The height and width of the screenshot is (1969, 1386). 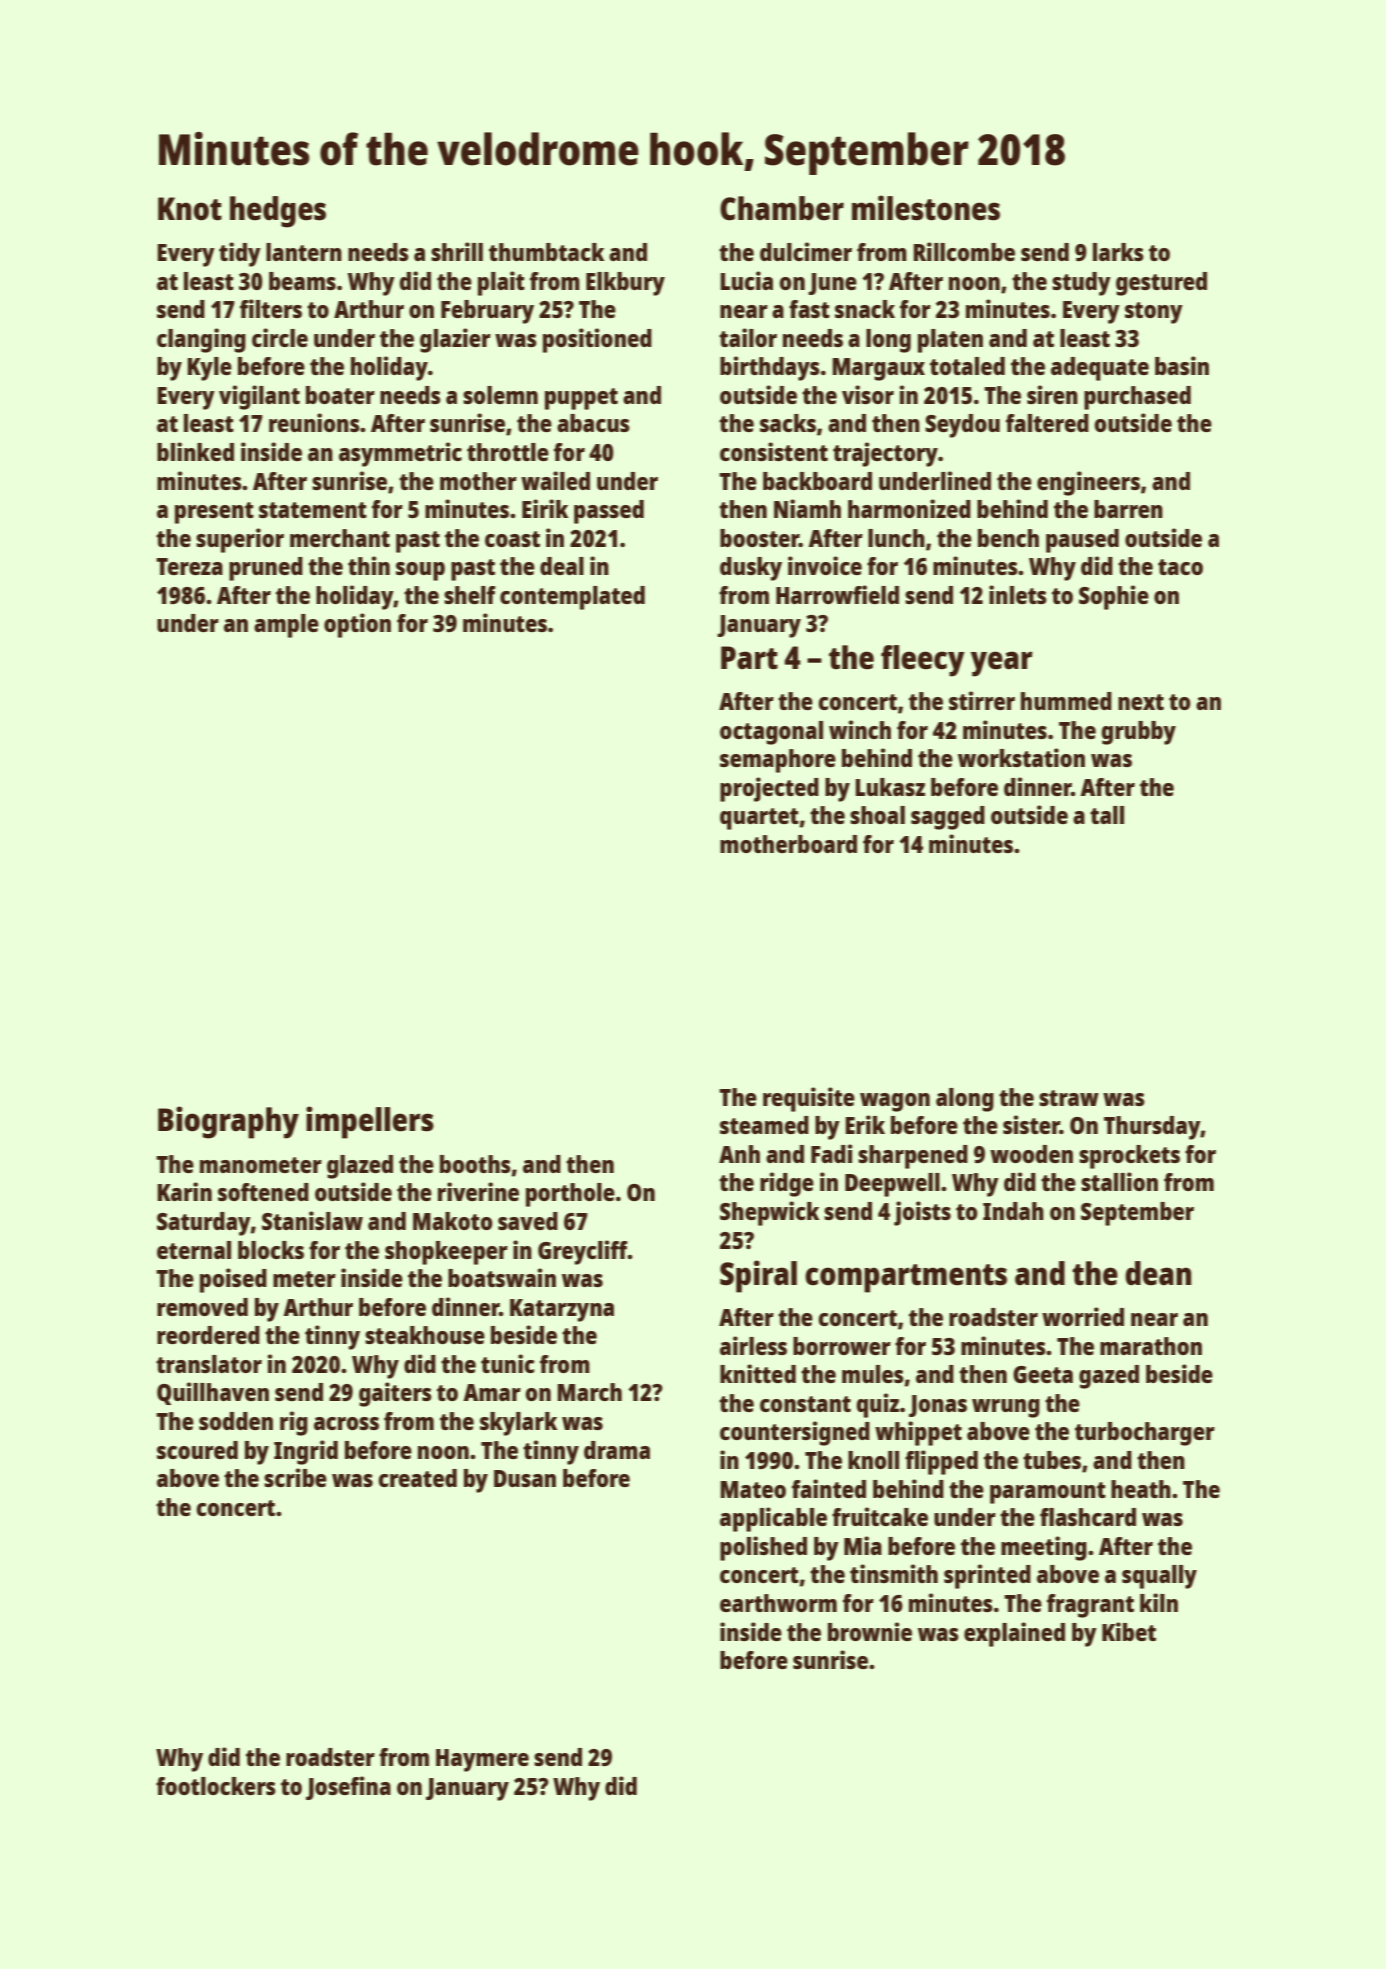 What do you see at coordinates (948, 818) in the screenshot?
I see `sagged` at bounding box center [948, 818].
